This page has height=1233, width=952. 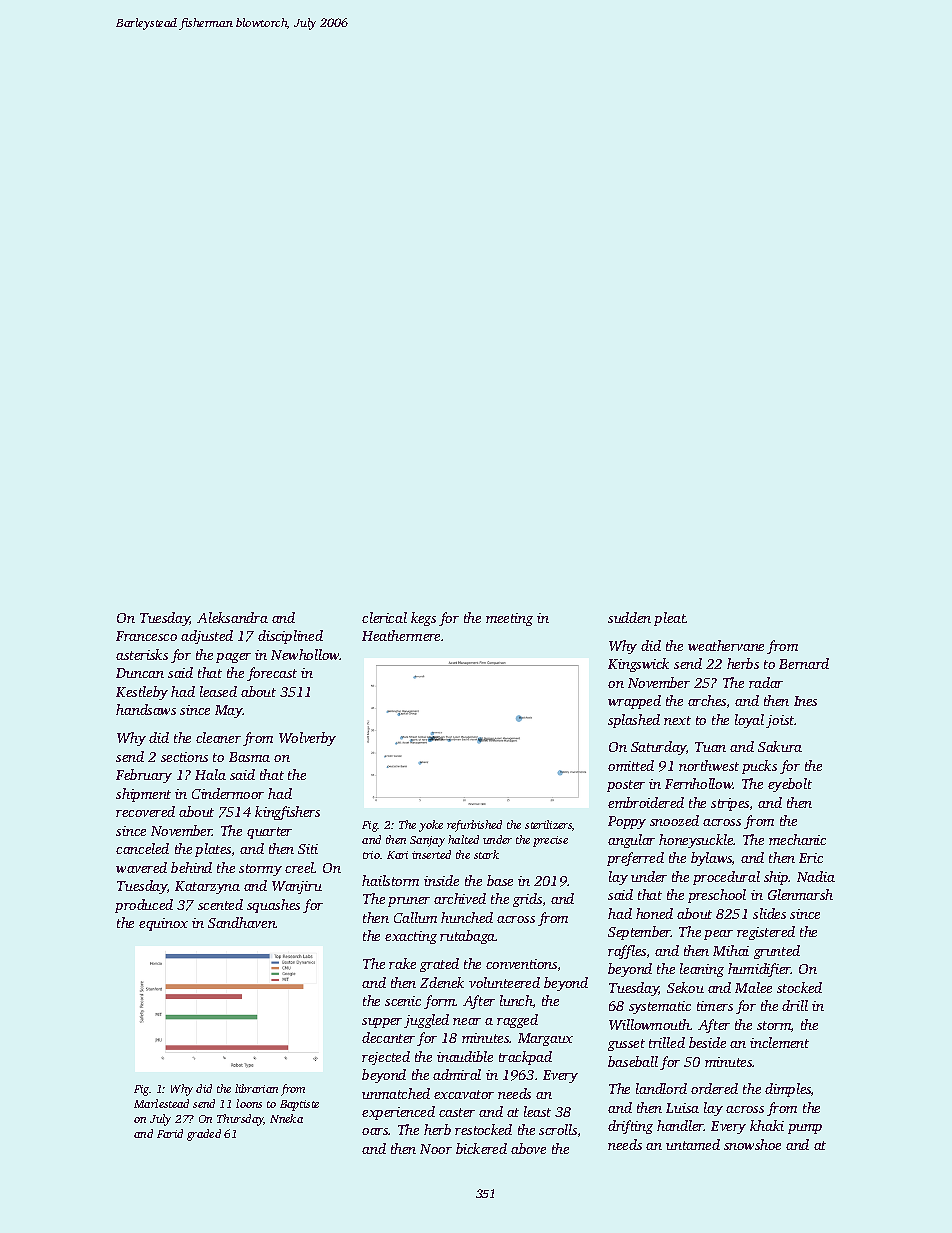 I want to click on weathervane, so click(x=726, y=645).
